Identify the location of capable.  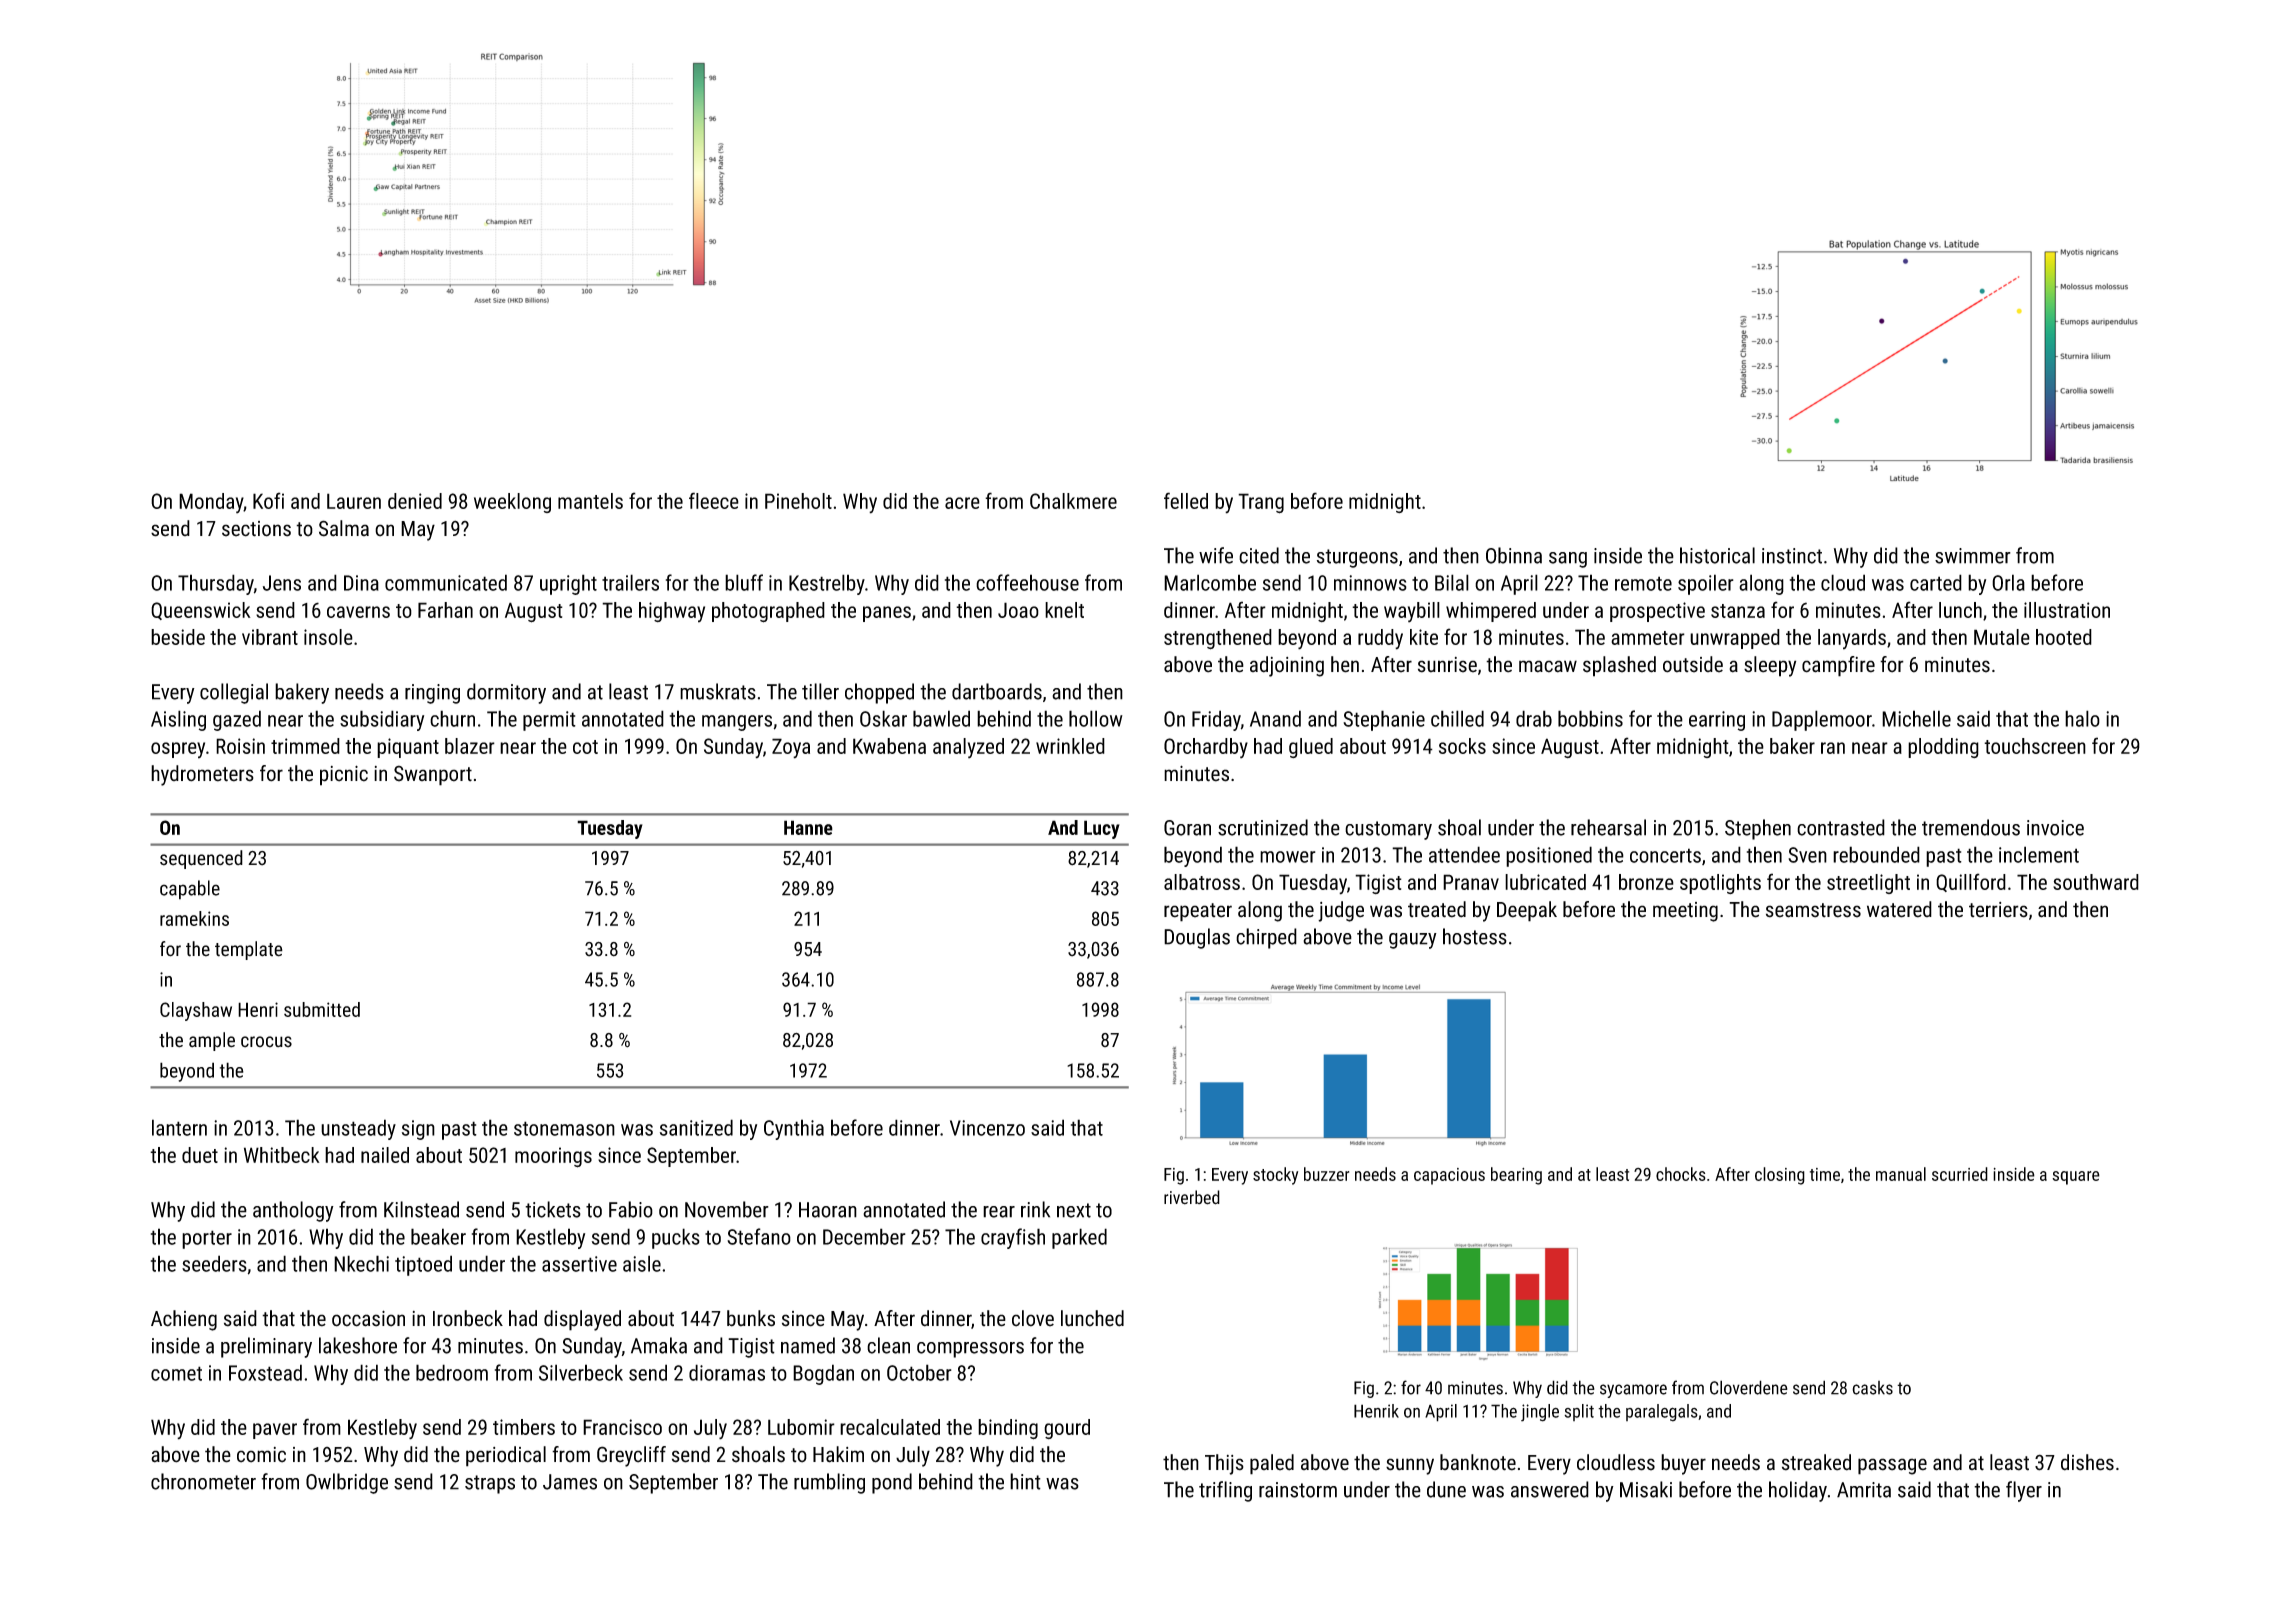
(190, 890).
